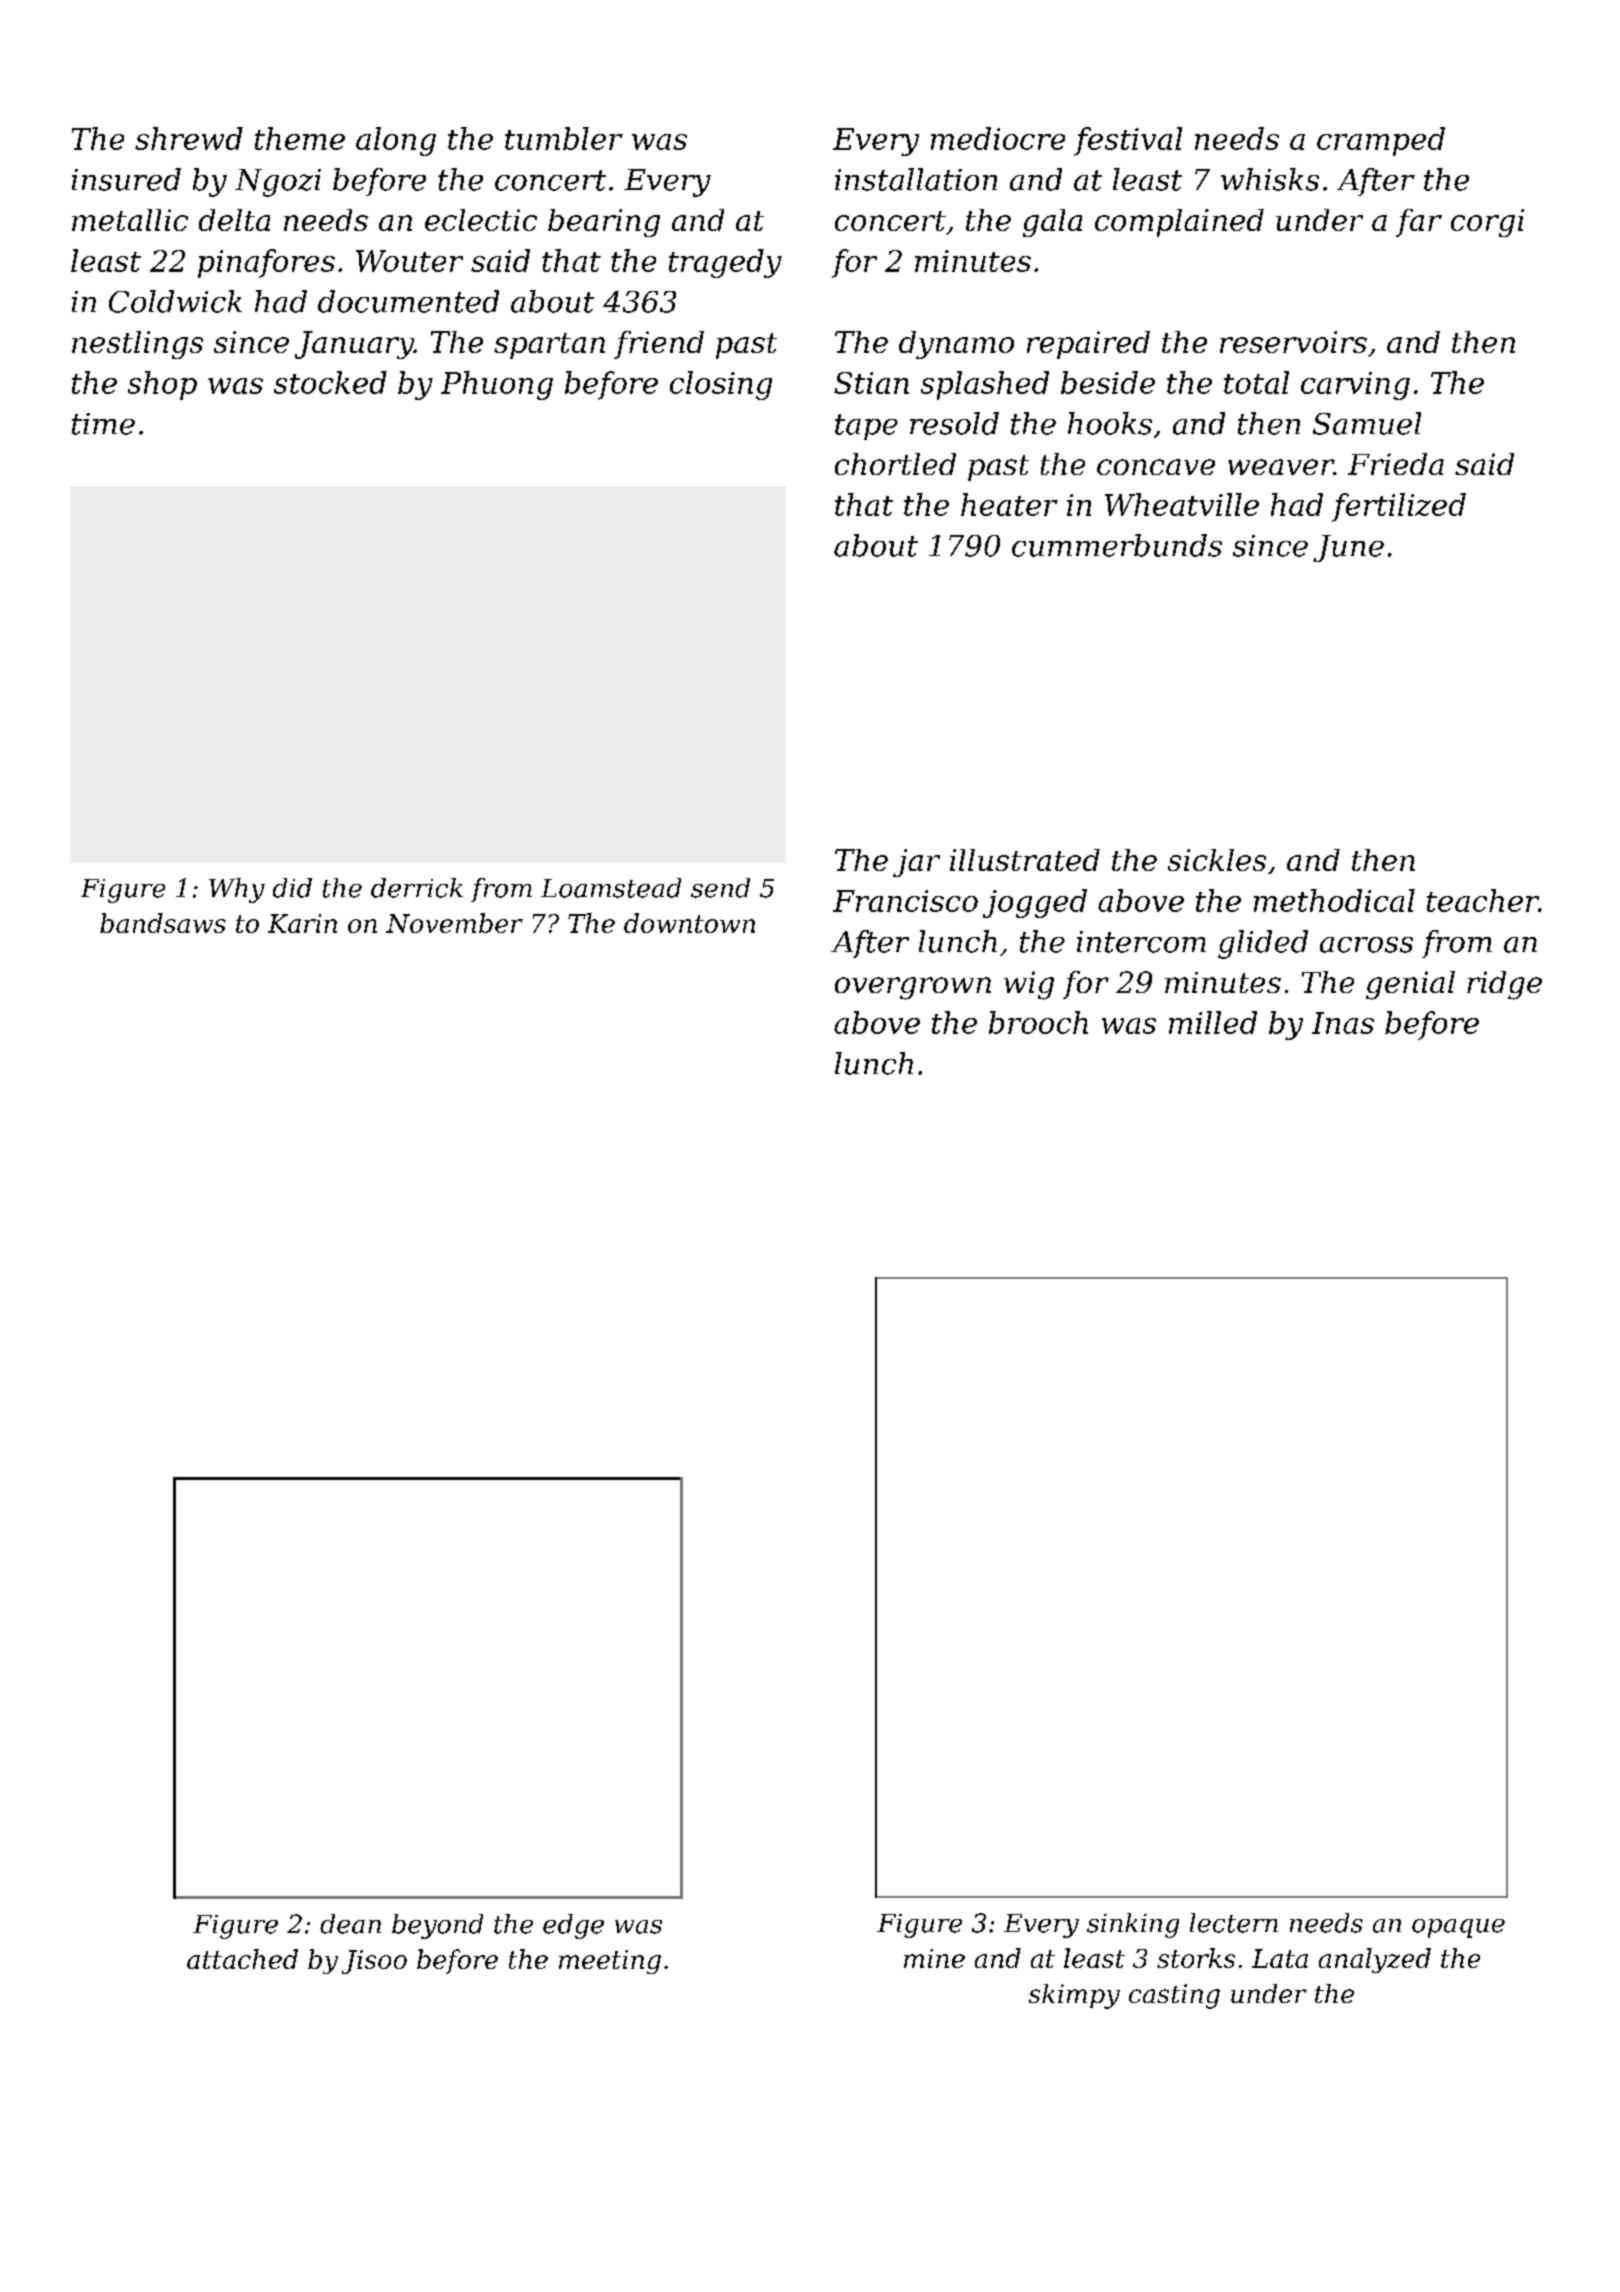  I want to click on mediocre, so click(998, 138).
